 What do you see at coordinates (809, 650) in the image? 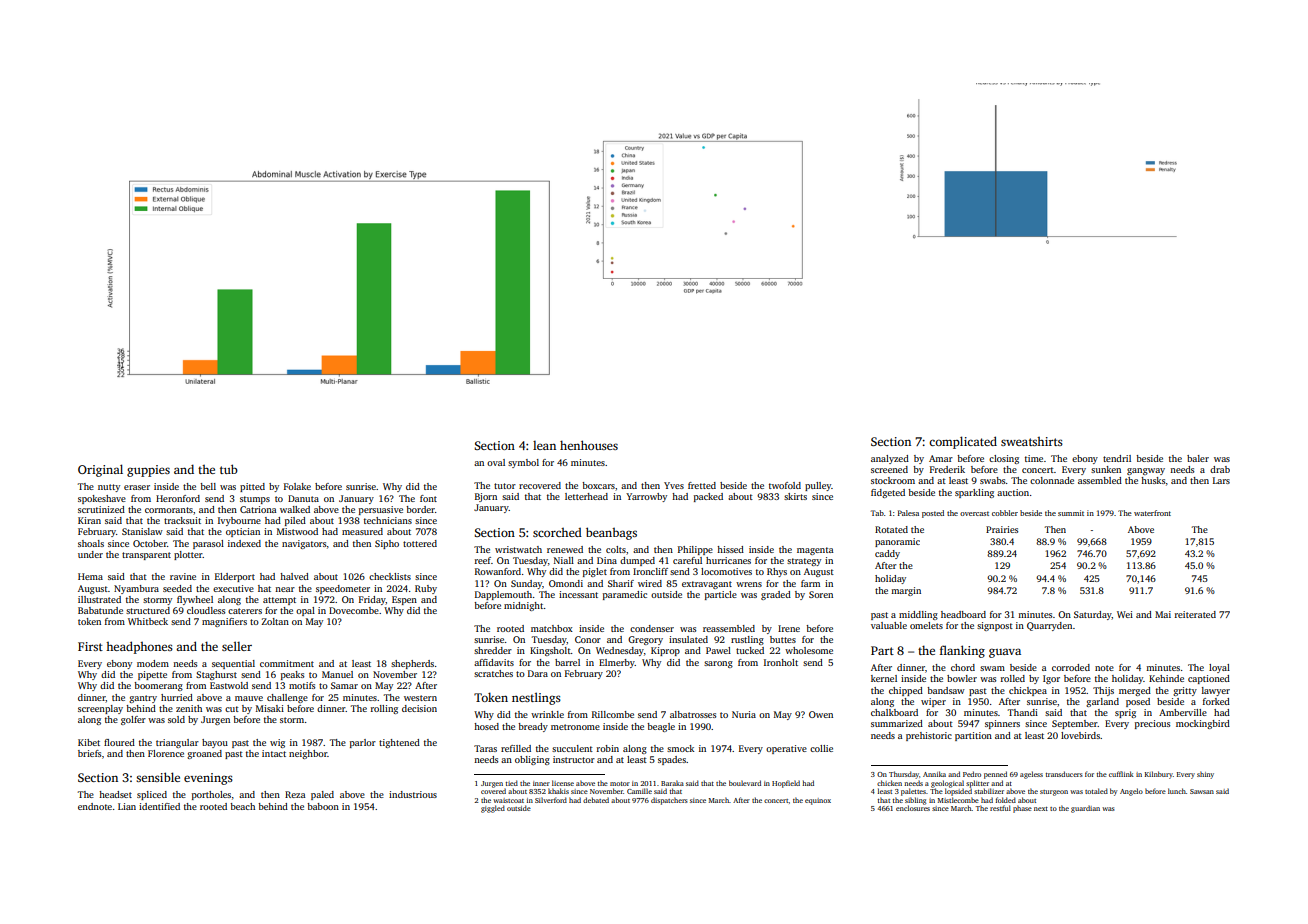
I see `wholesome` at bounding box center [809, 650].
